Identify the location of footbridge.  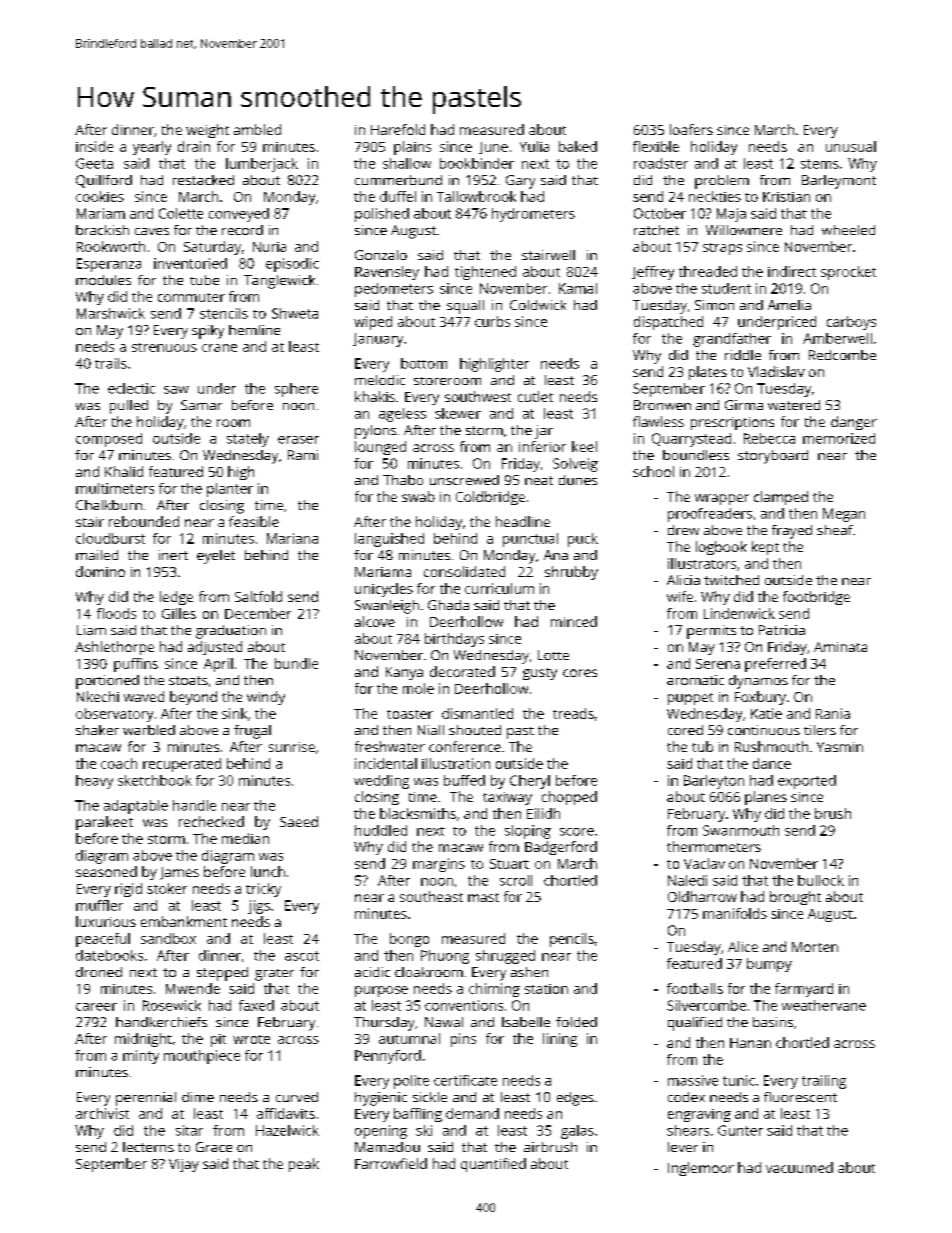
(816, 598).
